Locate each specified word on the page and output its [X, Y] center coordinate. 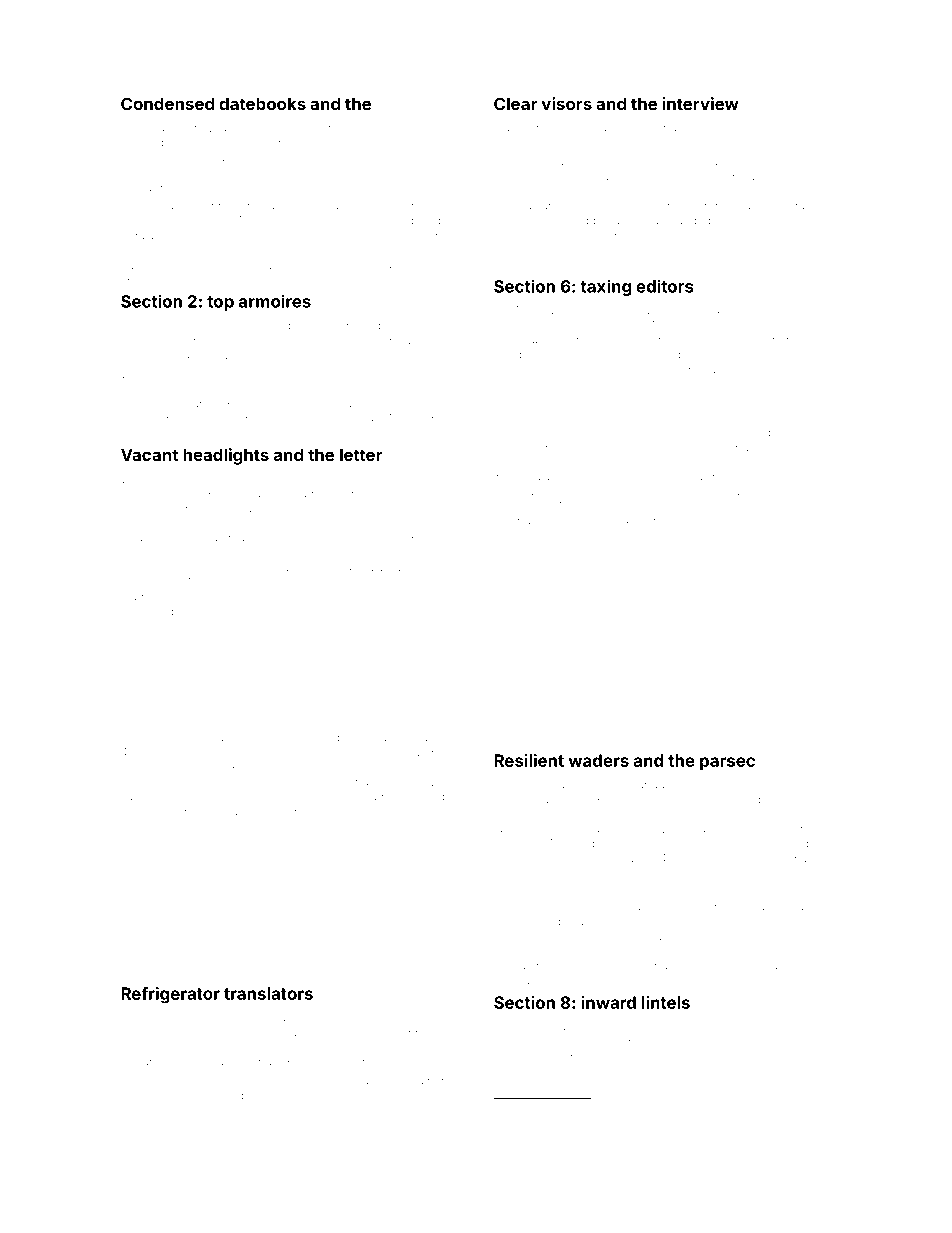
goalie [424, 739]
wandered [804, 506]
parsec [727, 763]
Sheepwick [308, 374]
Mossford [213, 582]
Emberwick [404, 127]
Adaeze [222, 1080]
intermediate [526, 477]
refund [752, 506]
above [137, 612]
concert [513, 844]
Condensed [167, 103]
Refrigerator [170, 995]
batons [405, 582]
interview [701, 103]
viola [644, 829]
